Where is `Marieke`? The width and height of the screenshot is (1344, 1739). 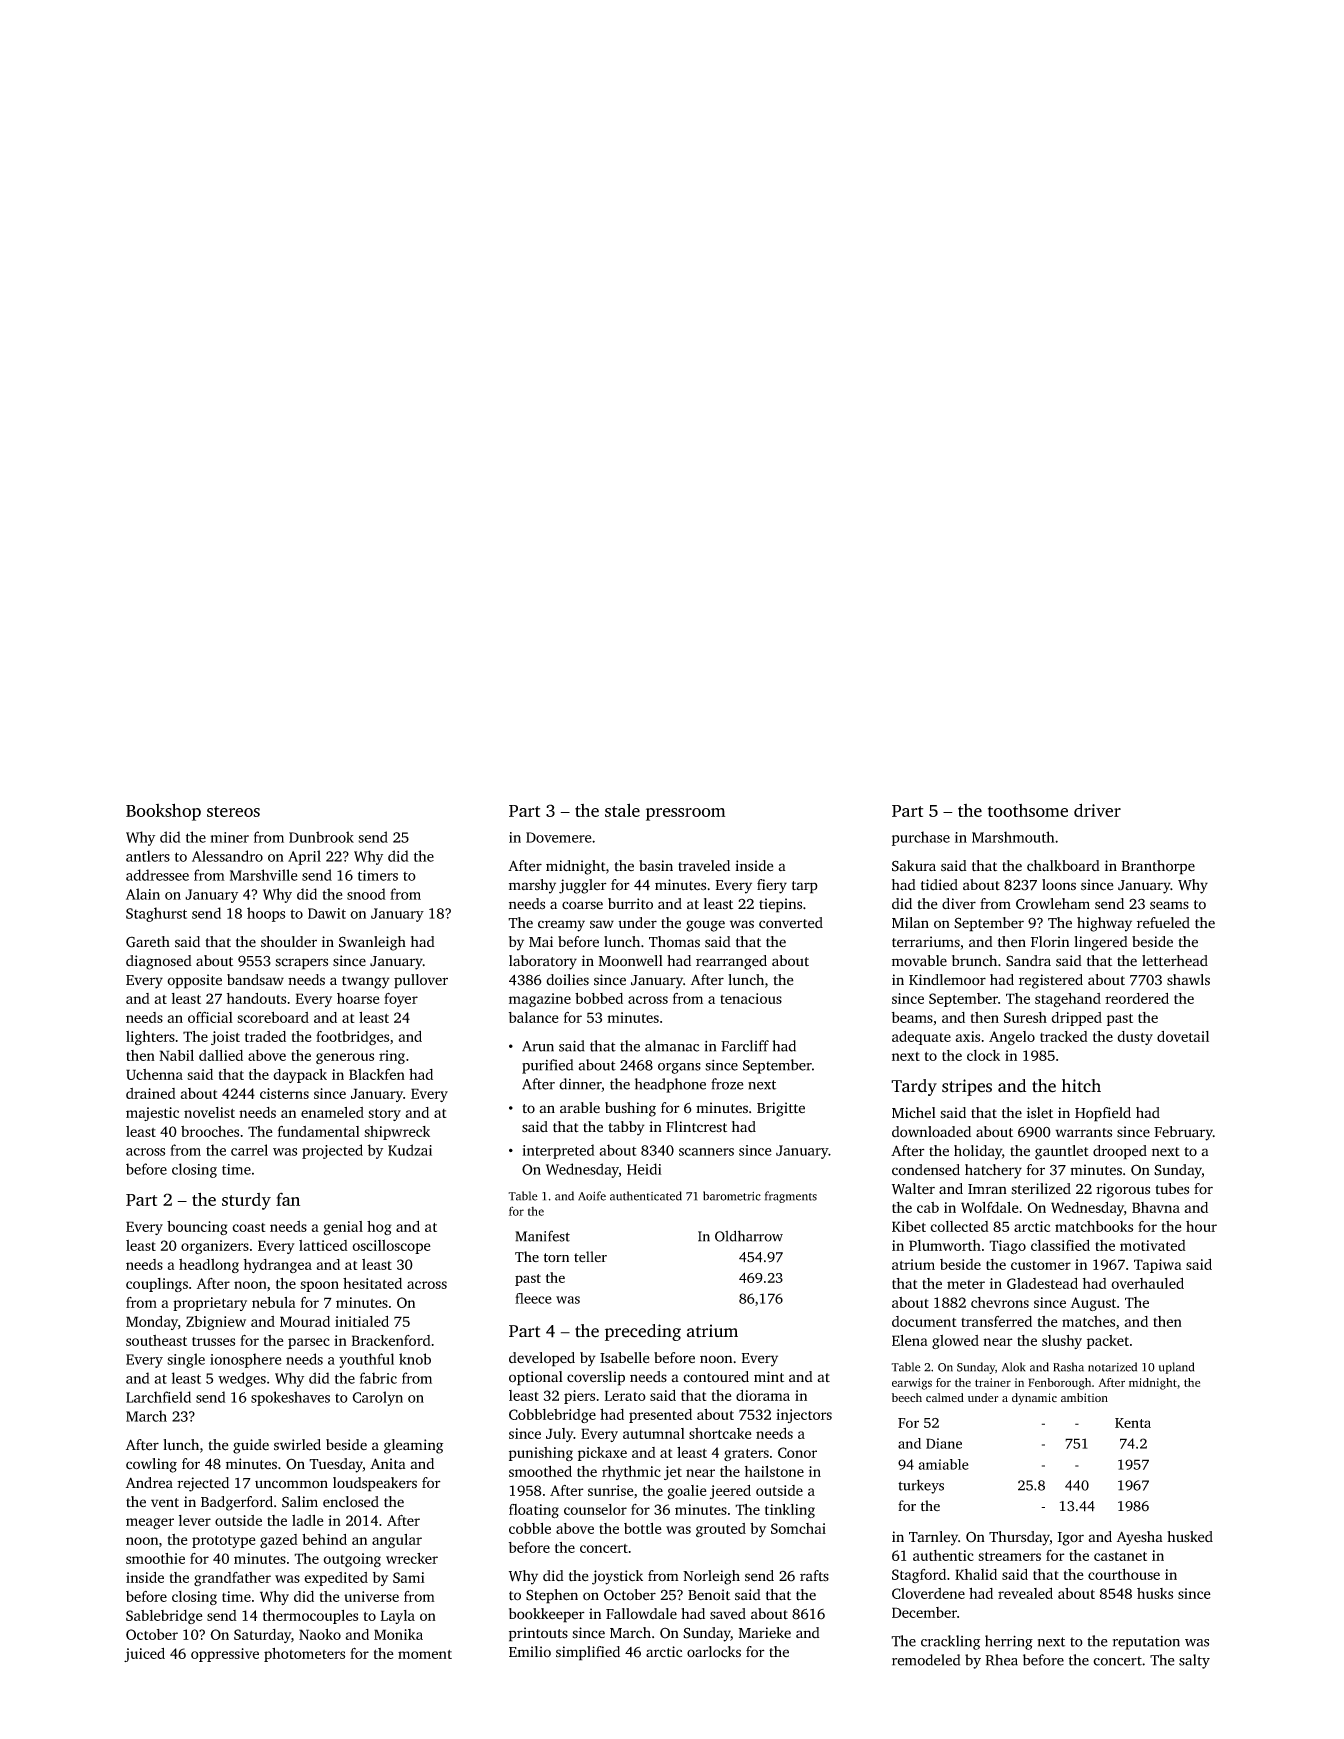 Marieke is located at coordinates (765, 1632).
